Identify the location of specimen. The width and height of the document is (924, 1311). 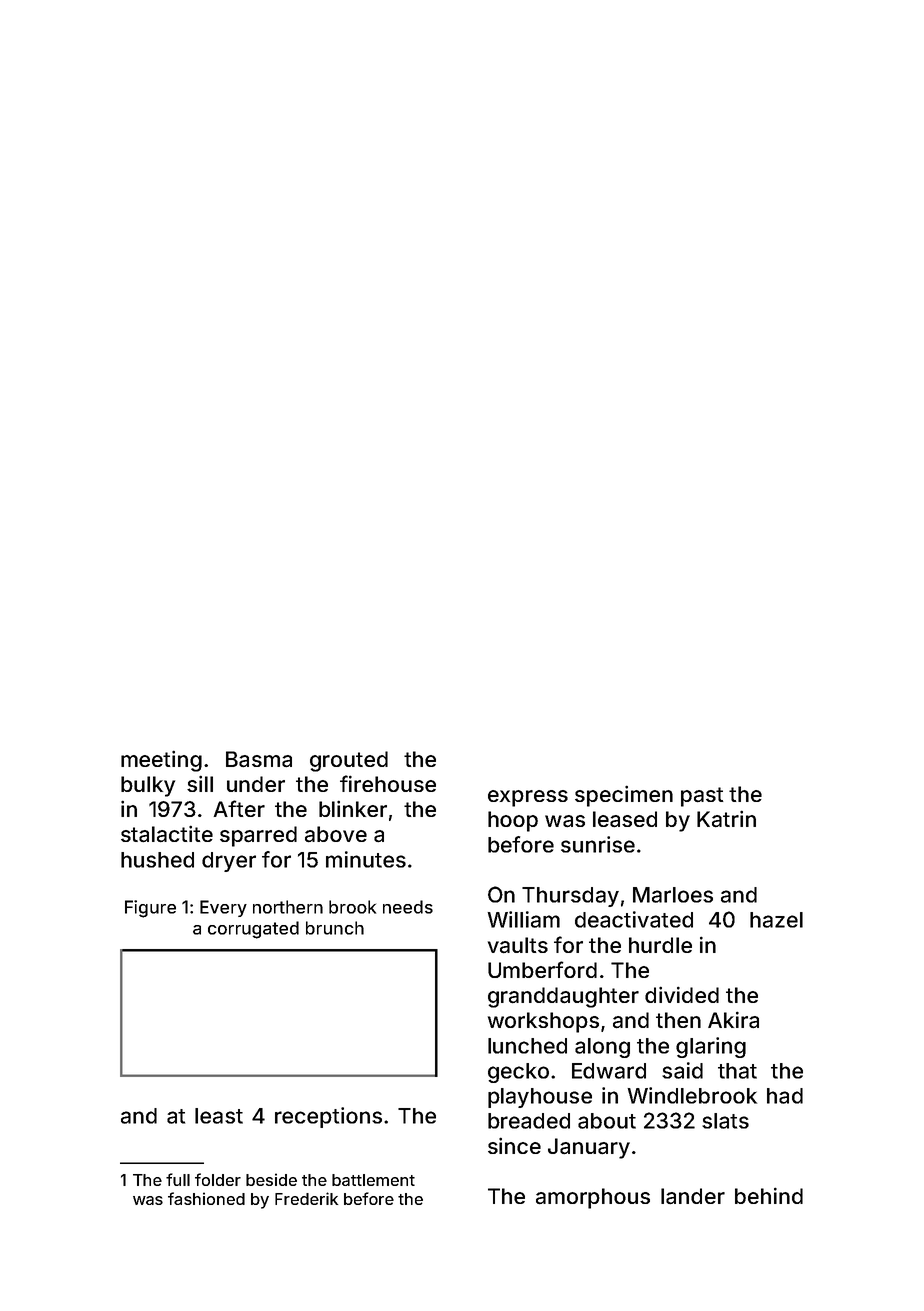
(624, 796).
